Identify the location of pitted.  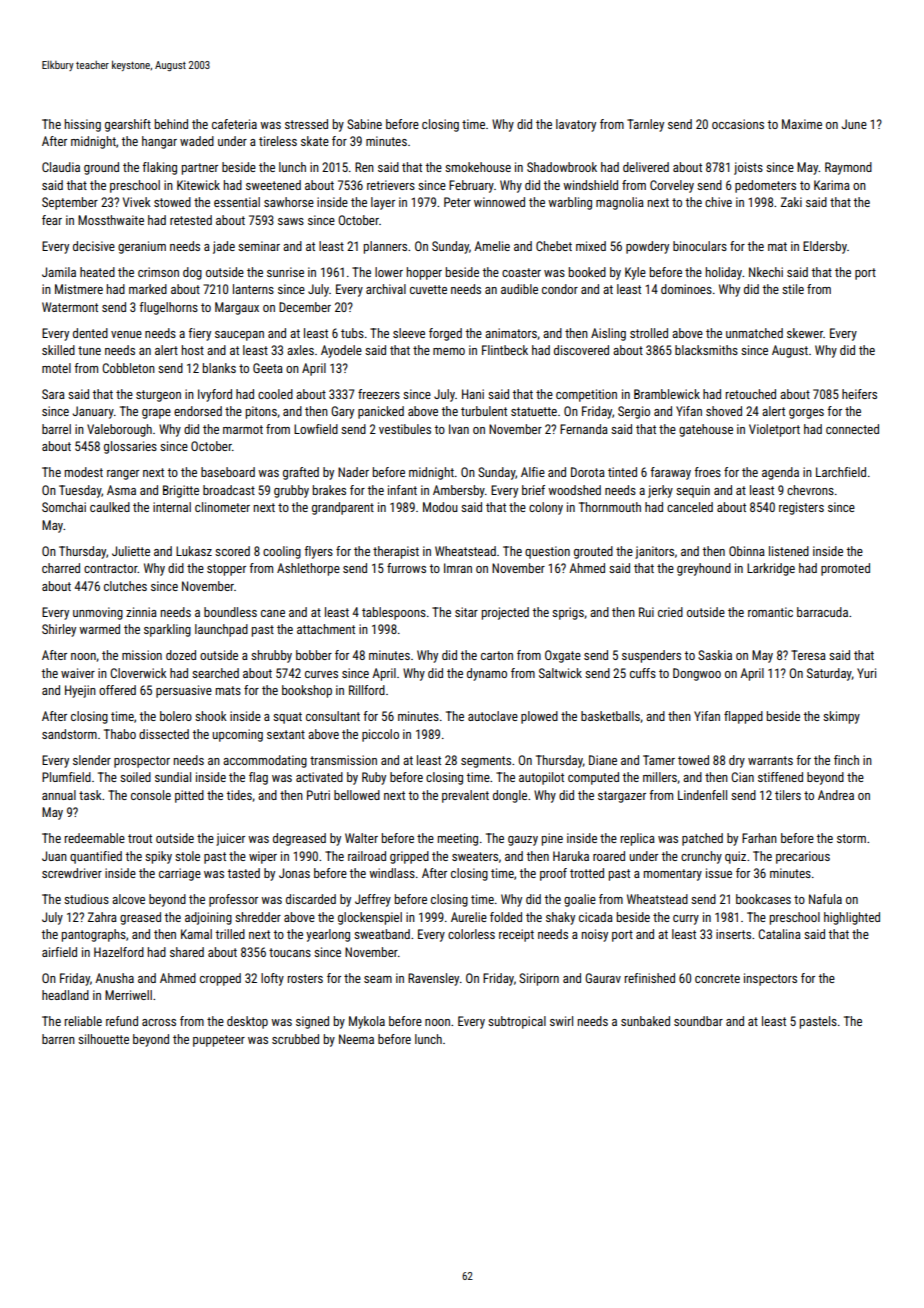
(189, 796).
